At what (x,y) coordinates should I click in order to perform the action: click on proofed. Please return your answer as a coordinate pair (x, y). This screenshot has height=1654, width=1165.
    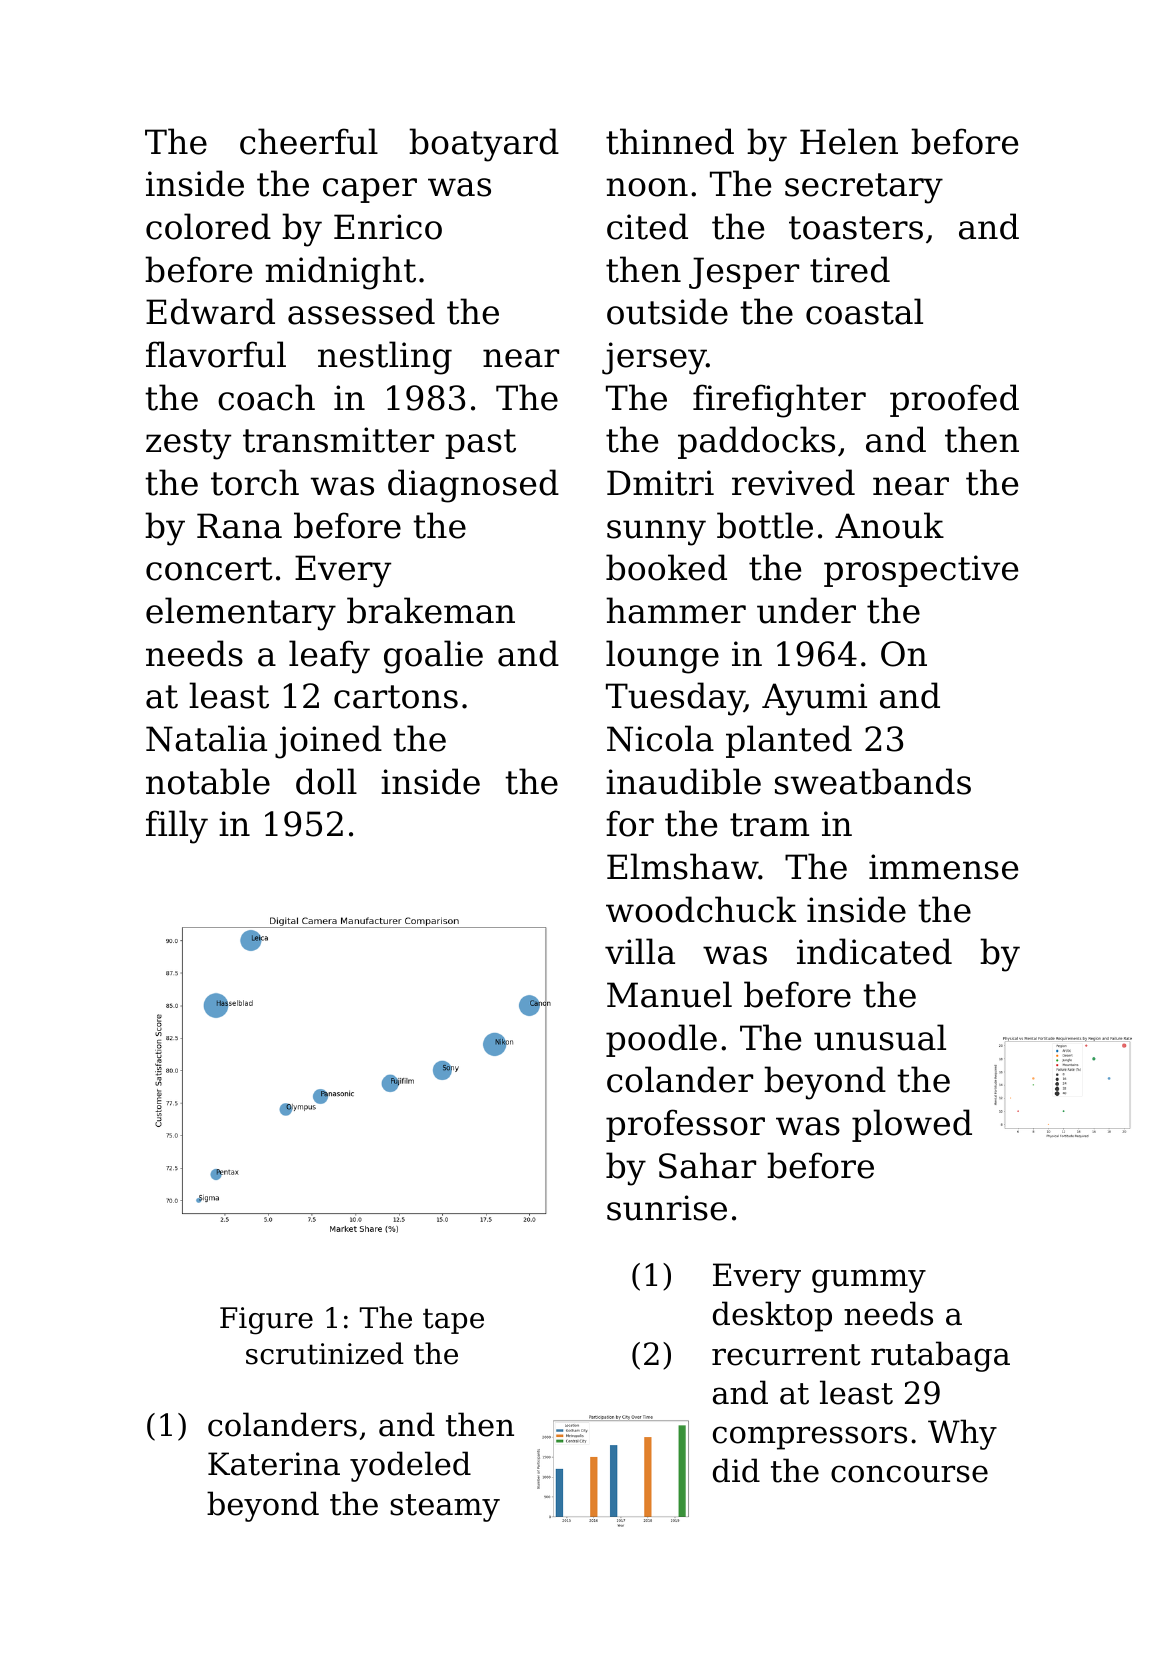
    Looking at the image, I should click on (954, 400).
